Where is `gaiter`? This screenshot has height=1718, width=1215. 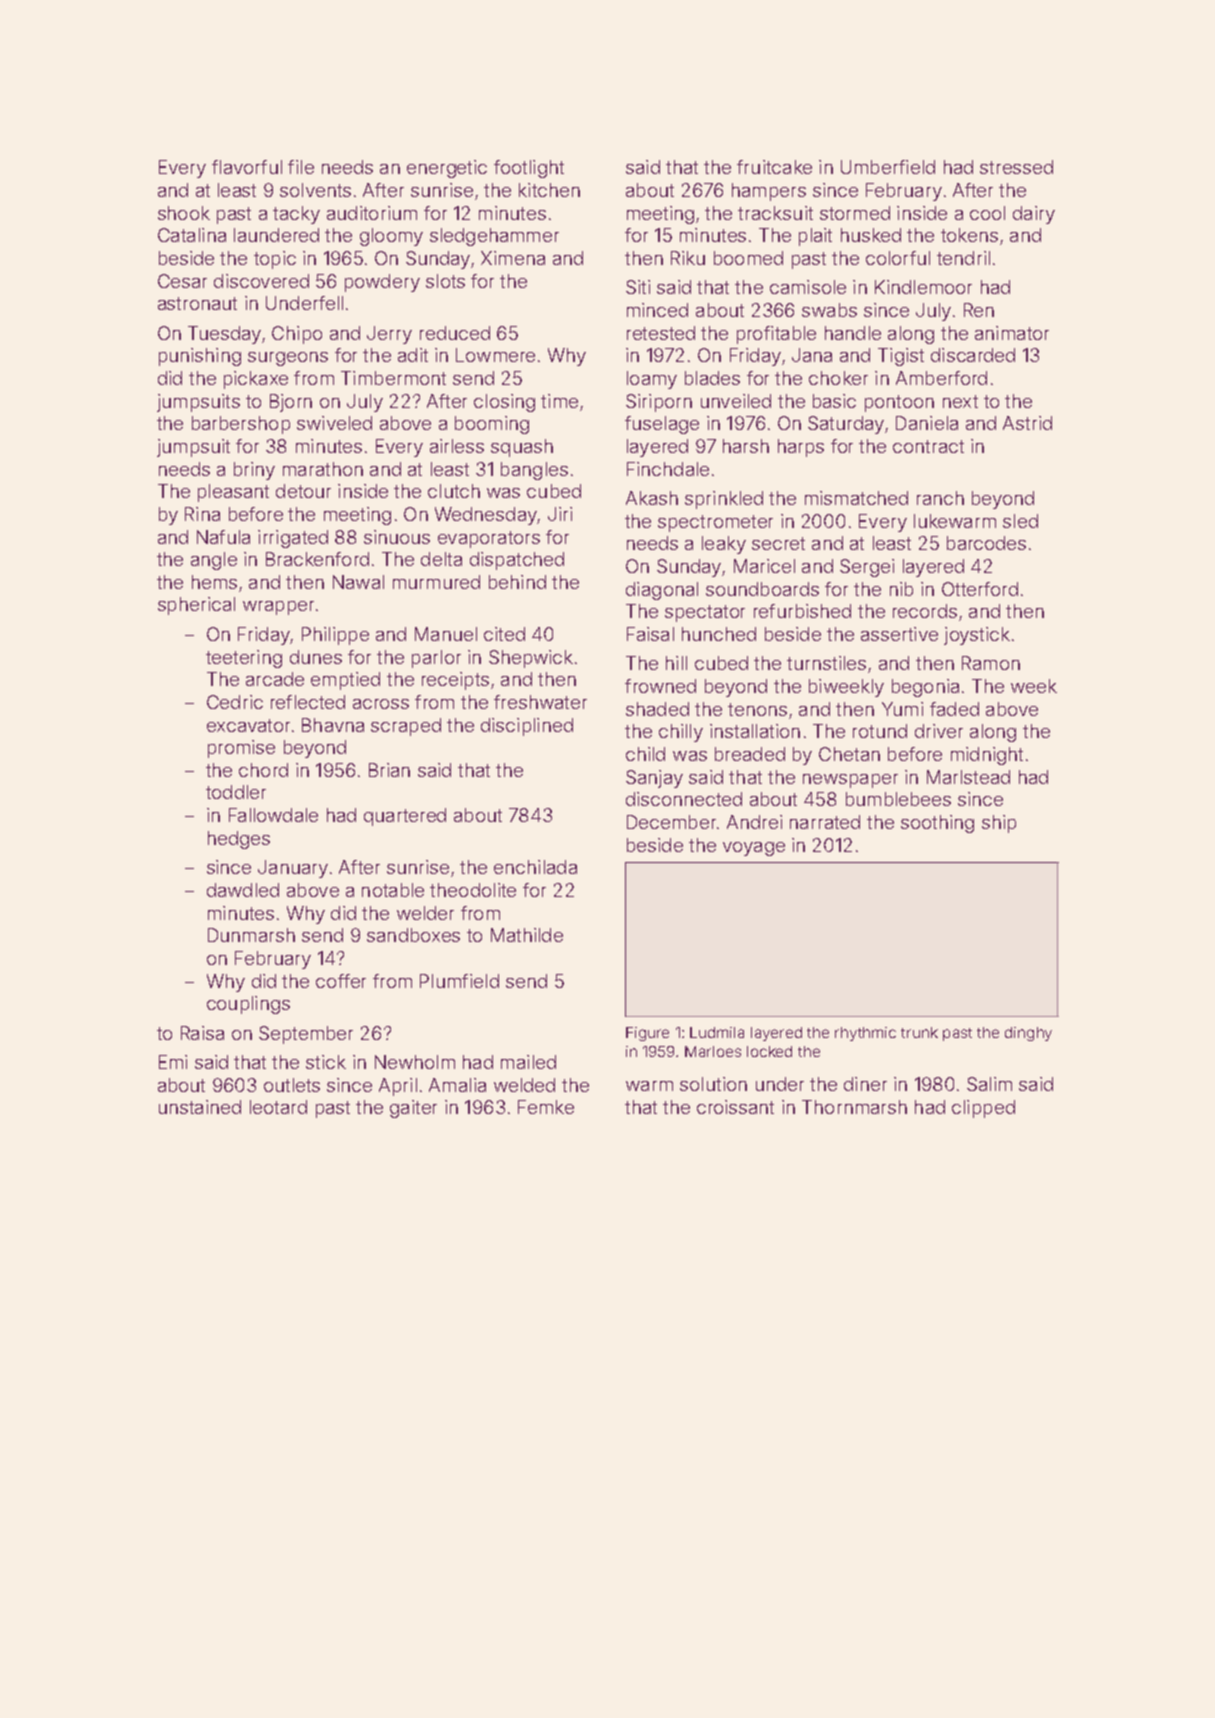 gaiter is located at coordinates (413, 1109).
